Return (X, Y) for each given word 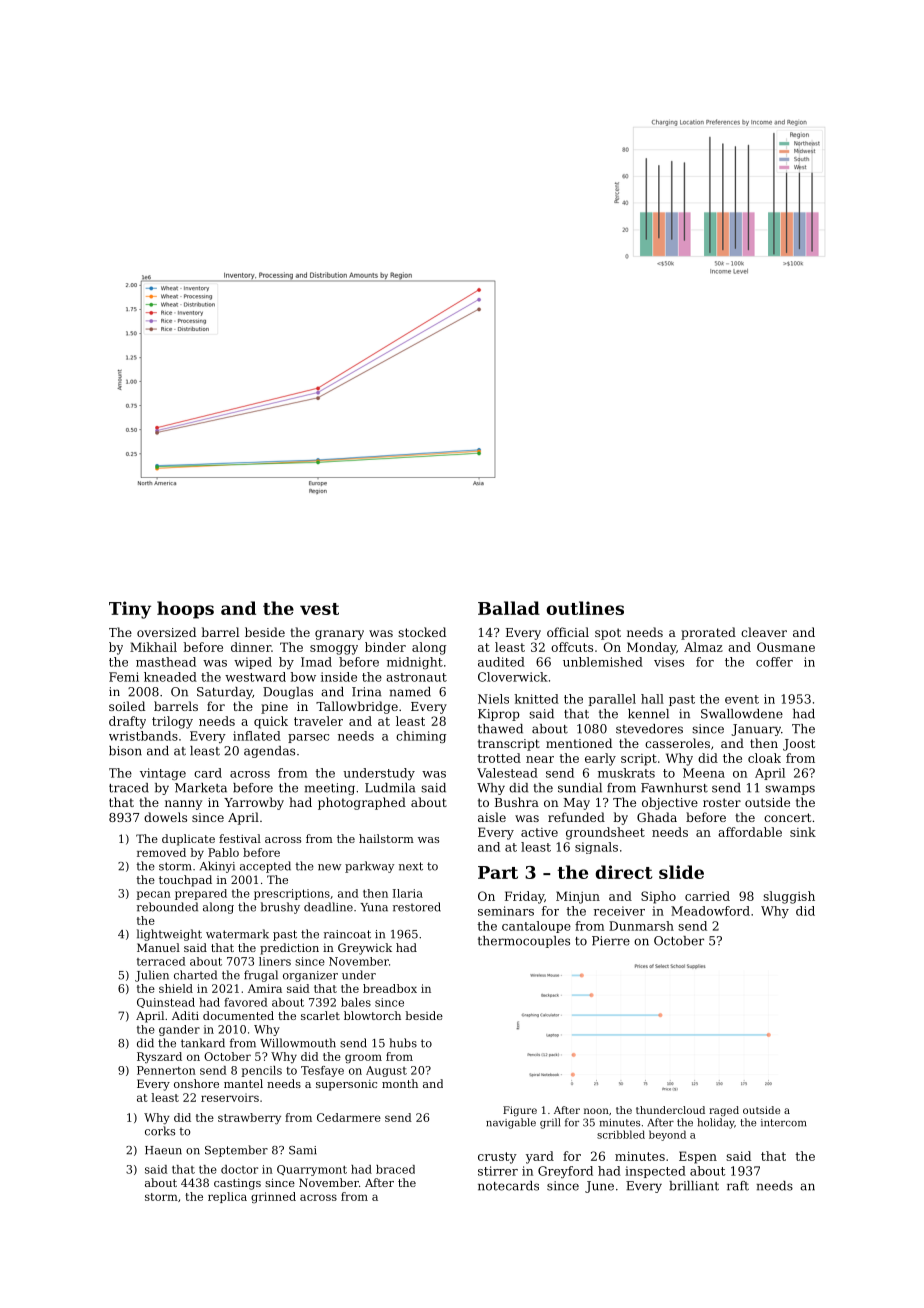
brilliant (694, 1186)
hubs (403, 1043)
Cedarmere (349, 1117)
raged (724, 1111)
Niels (493, 699)
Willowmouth (298, 1043)
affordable (750, 832)
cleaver (764, 632)
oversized (166, 632)
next (411, 866)
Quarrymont (312, 1170)
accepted (265, 867)
